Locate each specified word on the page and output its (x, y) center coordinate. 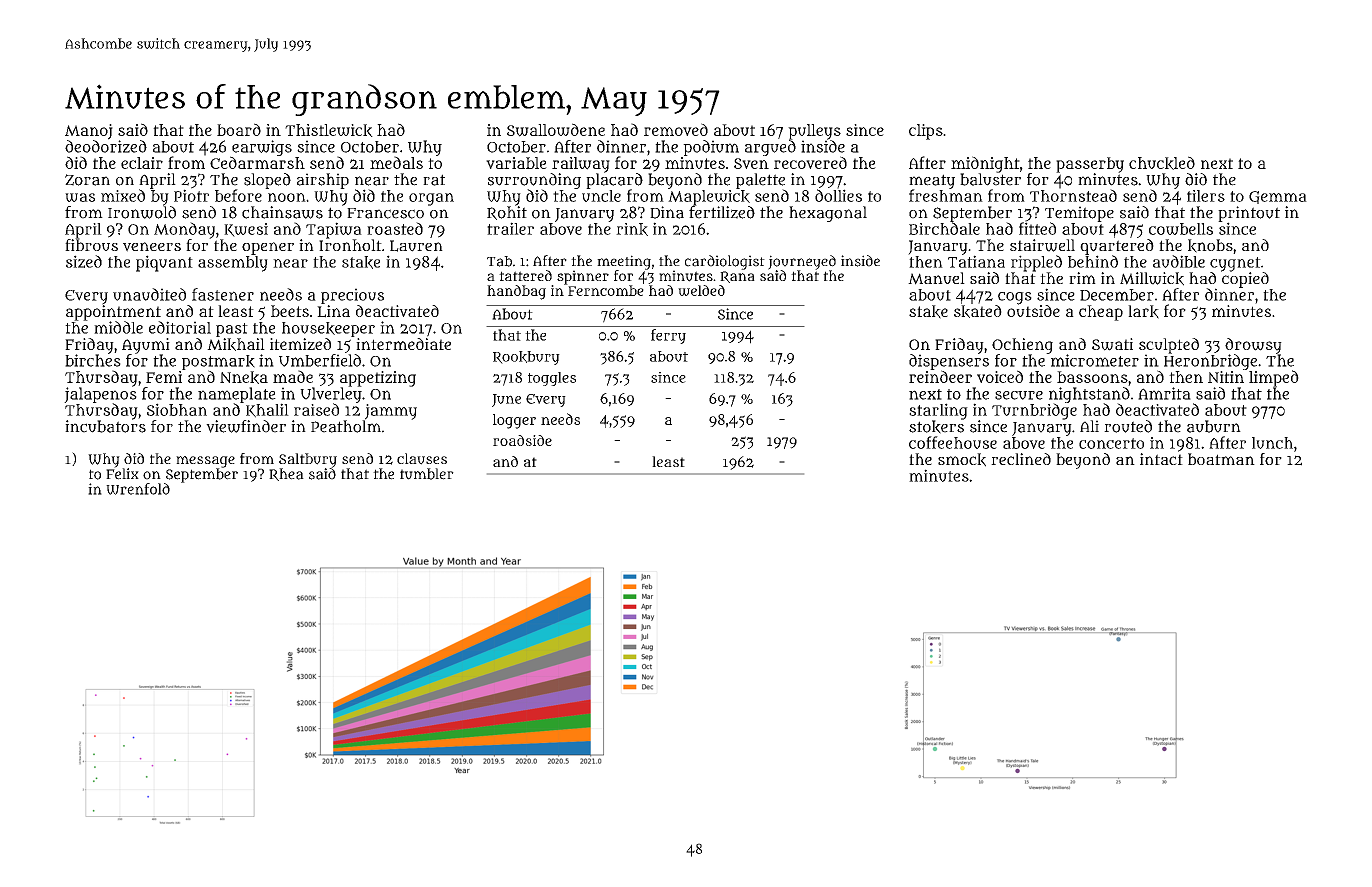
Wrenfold (138, 489)
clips (926, 132)
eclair (142, 163)
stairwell (1042, 245)
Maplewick (709, 198)
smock (962, 460)
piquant (164, 263)
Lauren (416, 246)
